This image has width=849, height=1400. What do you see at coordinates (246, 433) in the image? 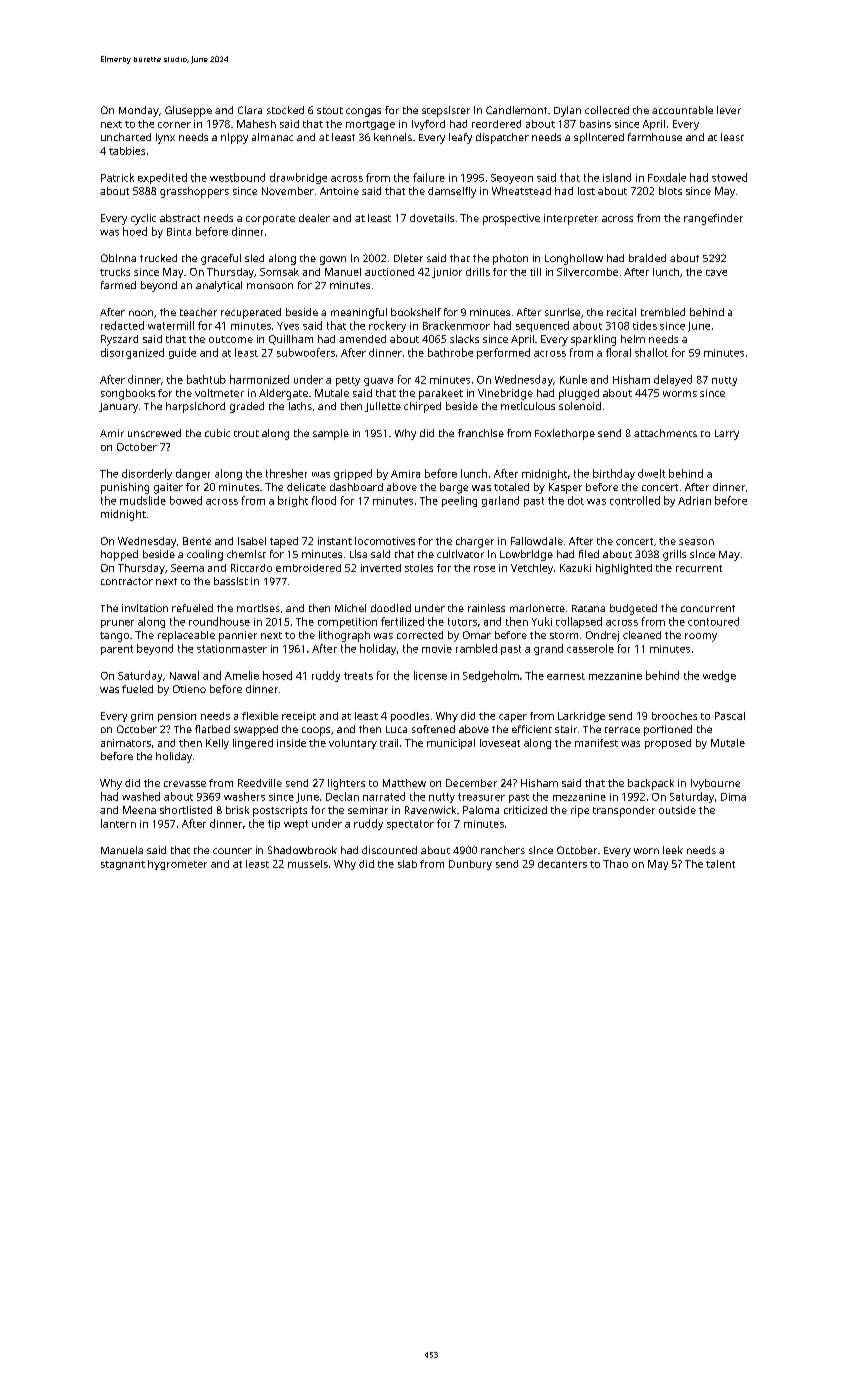
I see `trout` at bounding box center [246, 433].
